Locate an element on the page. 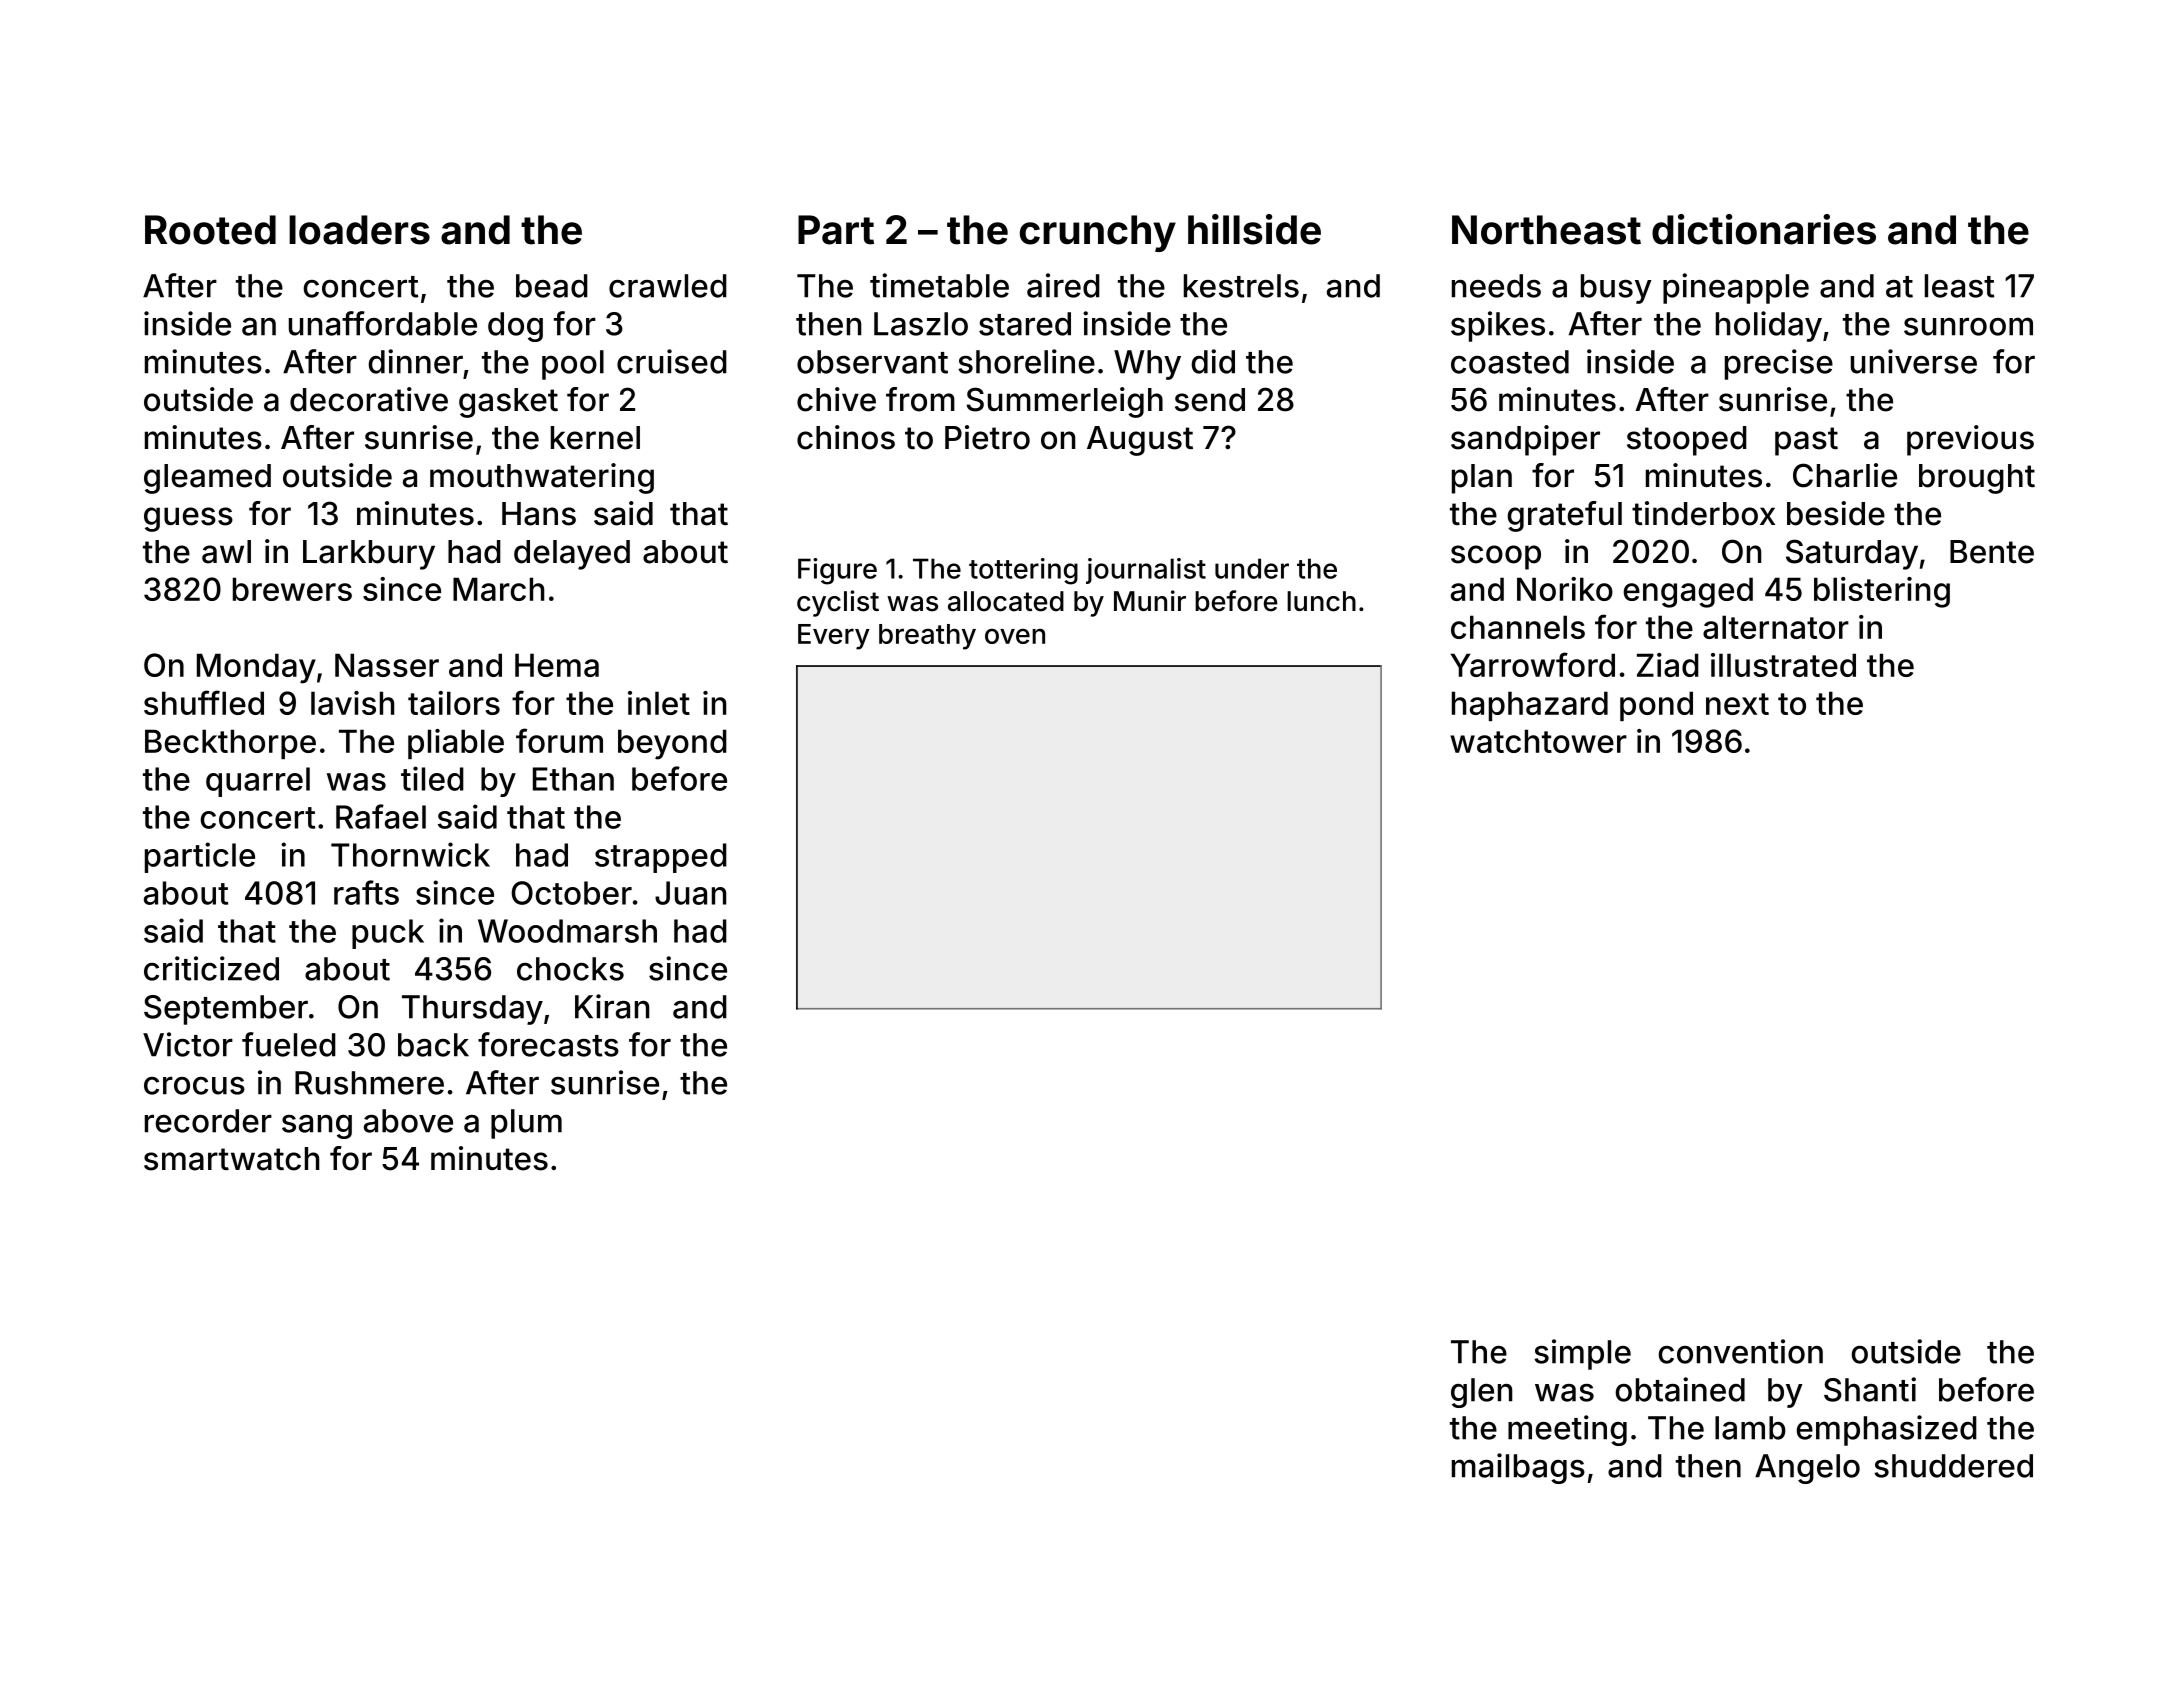  dictionaries is located at coordinates (1764, 229).
